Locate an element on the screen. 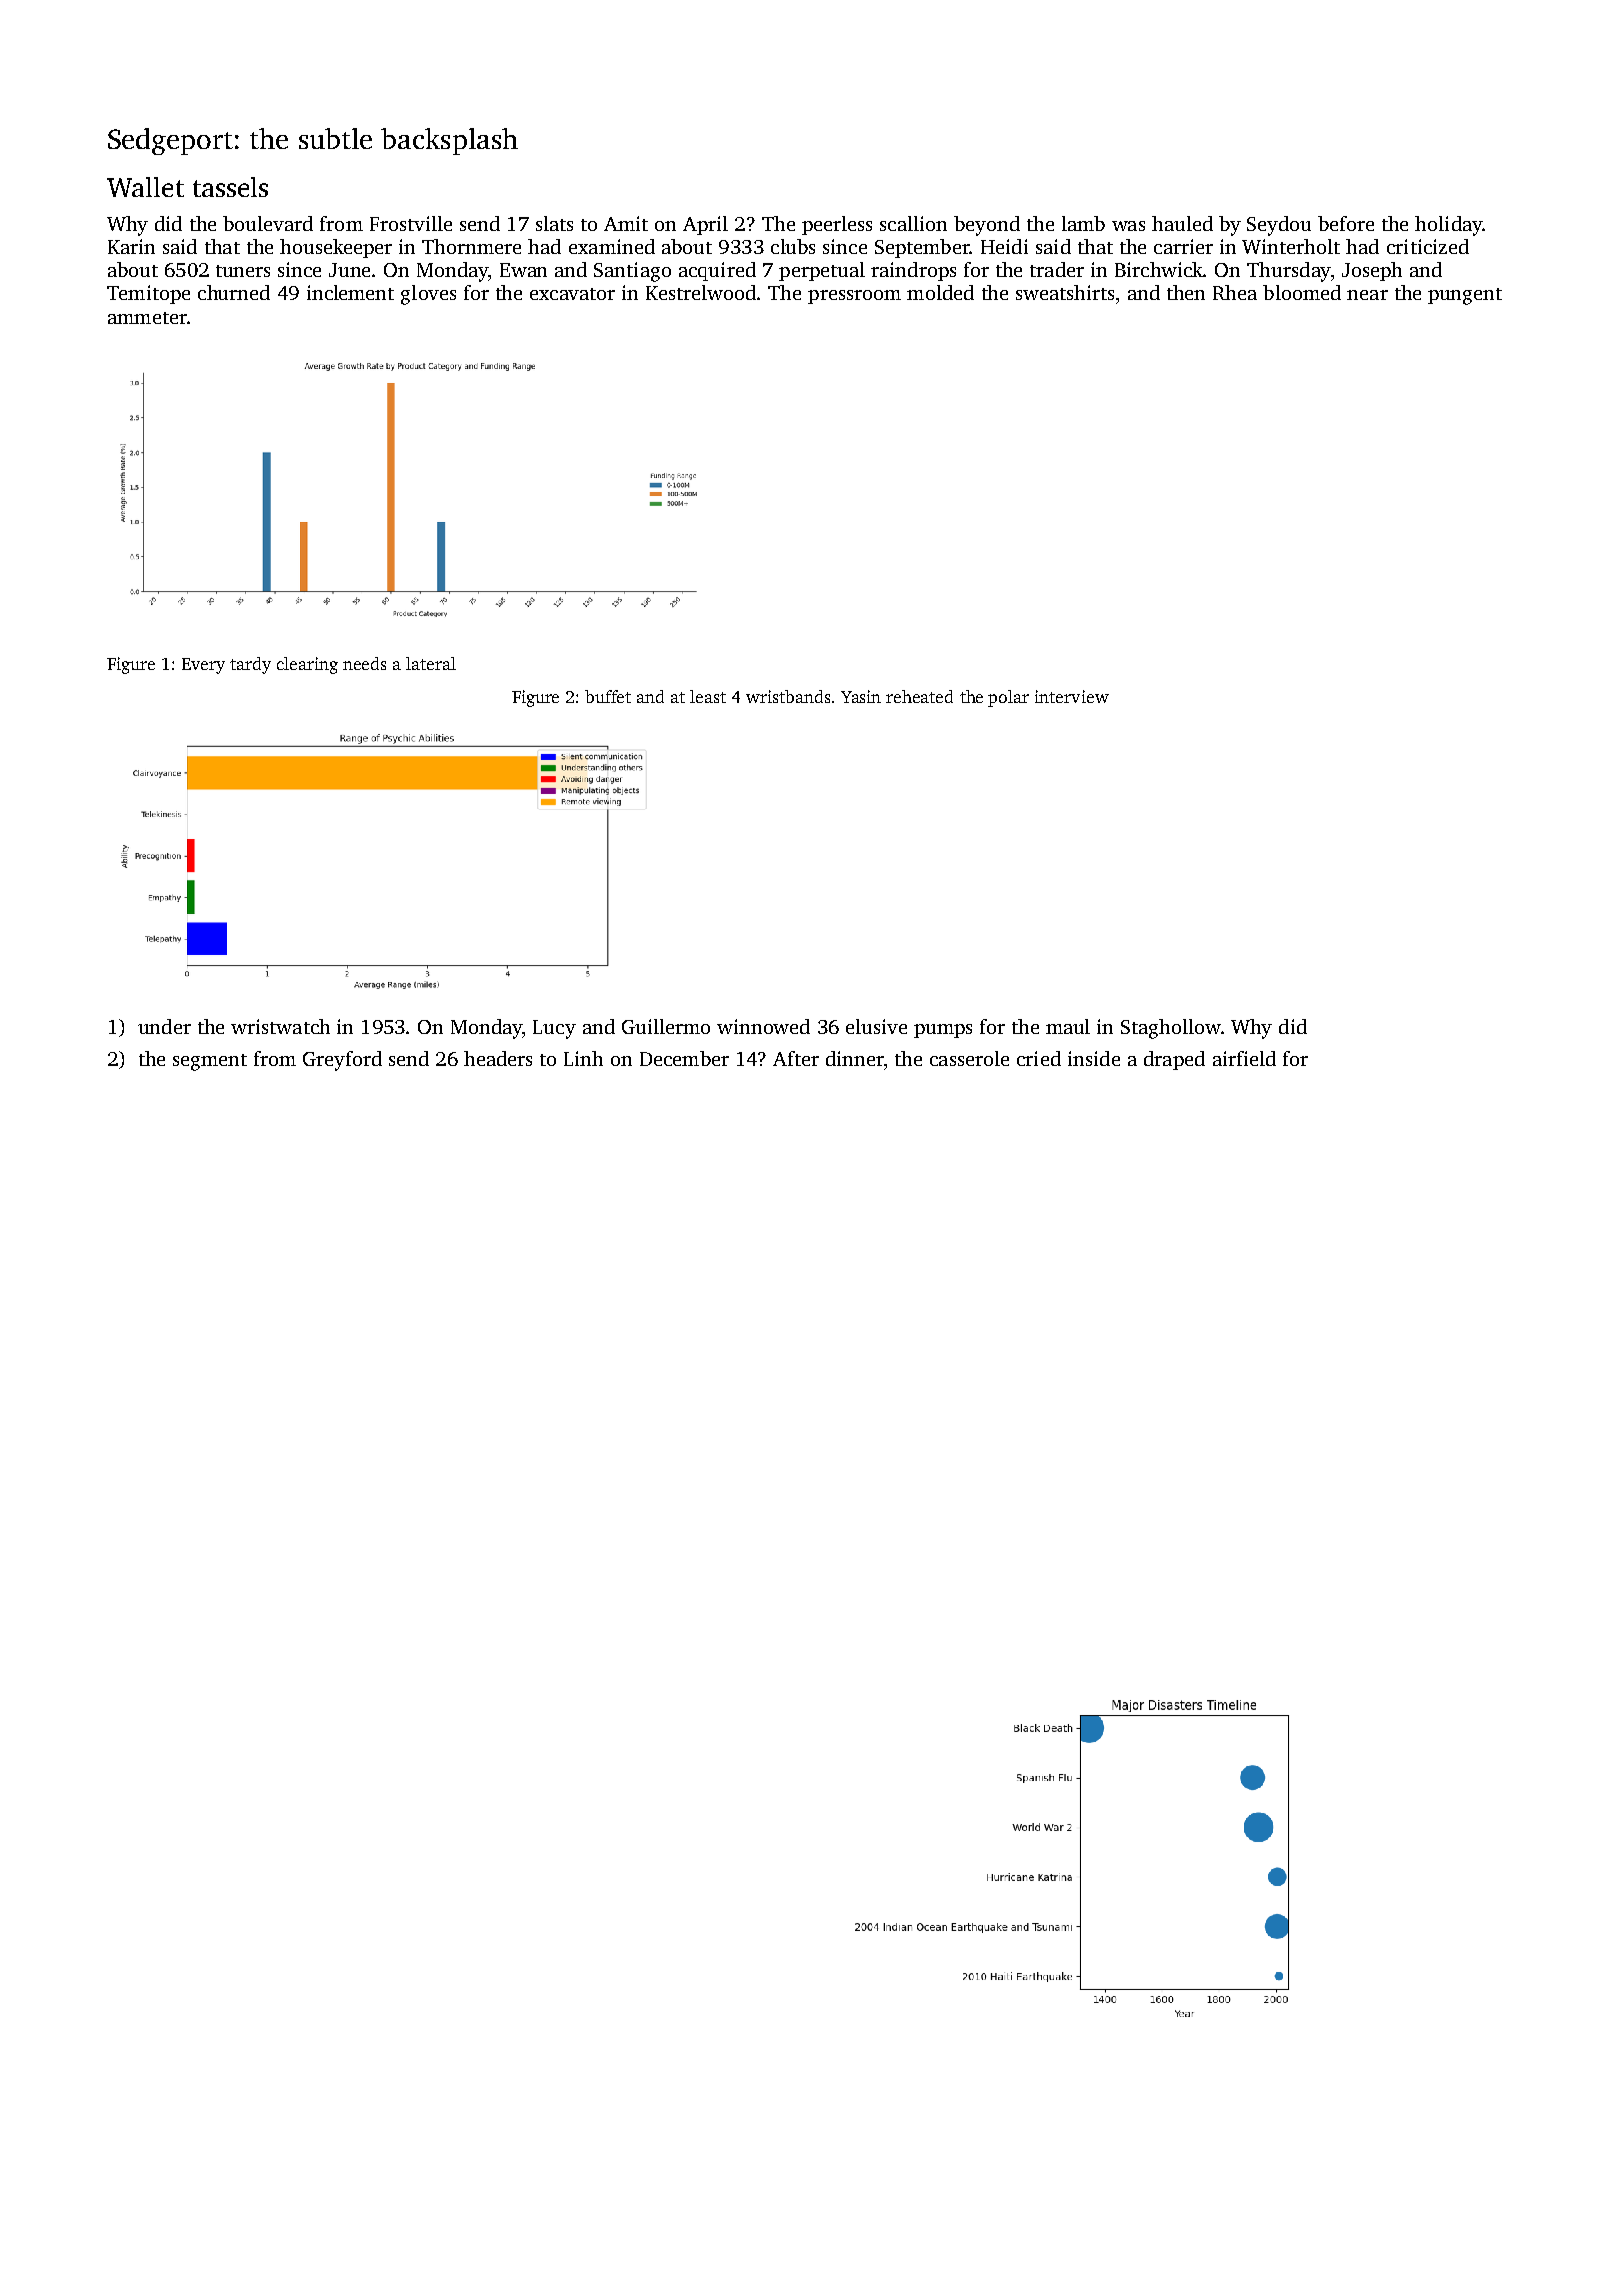 The height and width of the screenshot is (2292, 1620). interview is located at coordinates (1072, 696).
